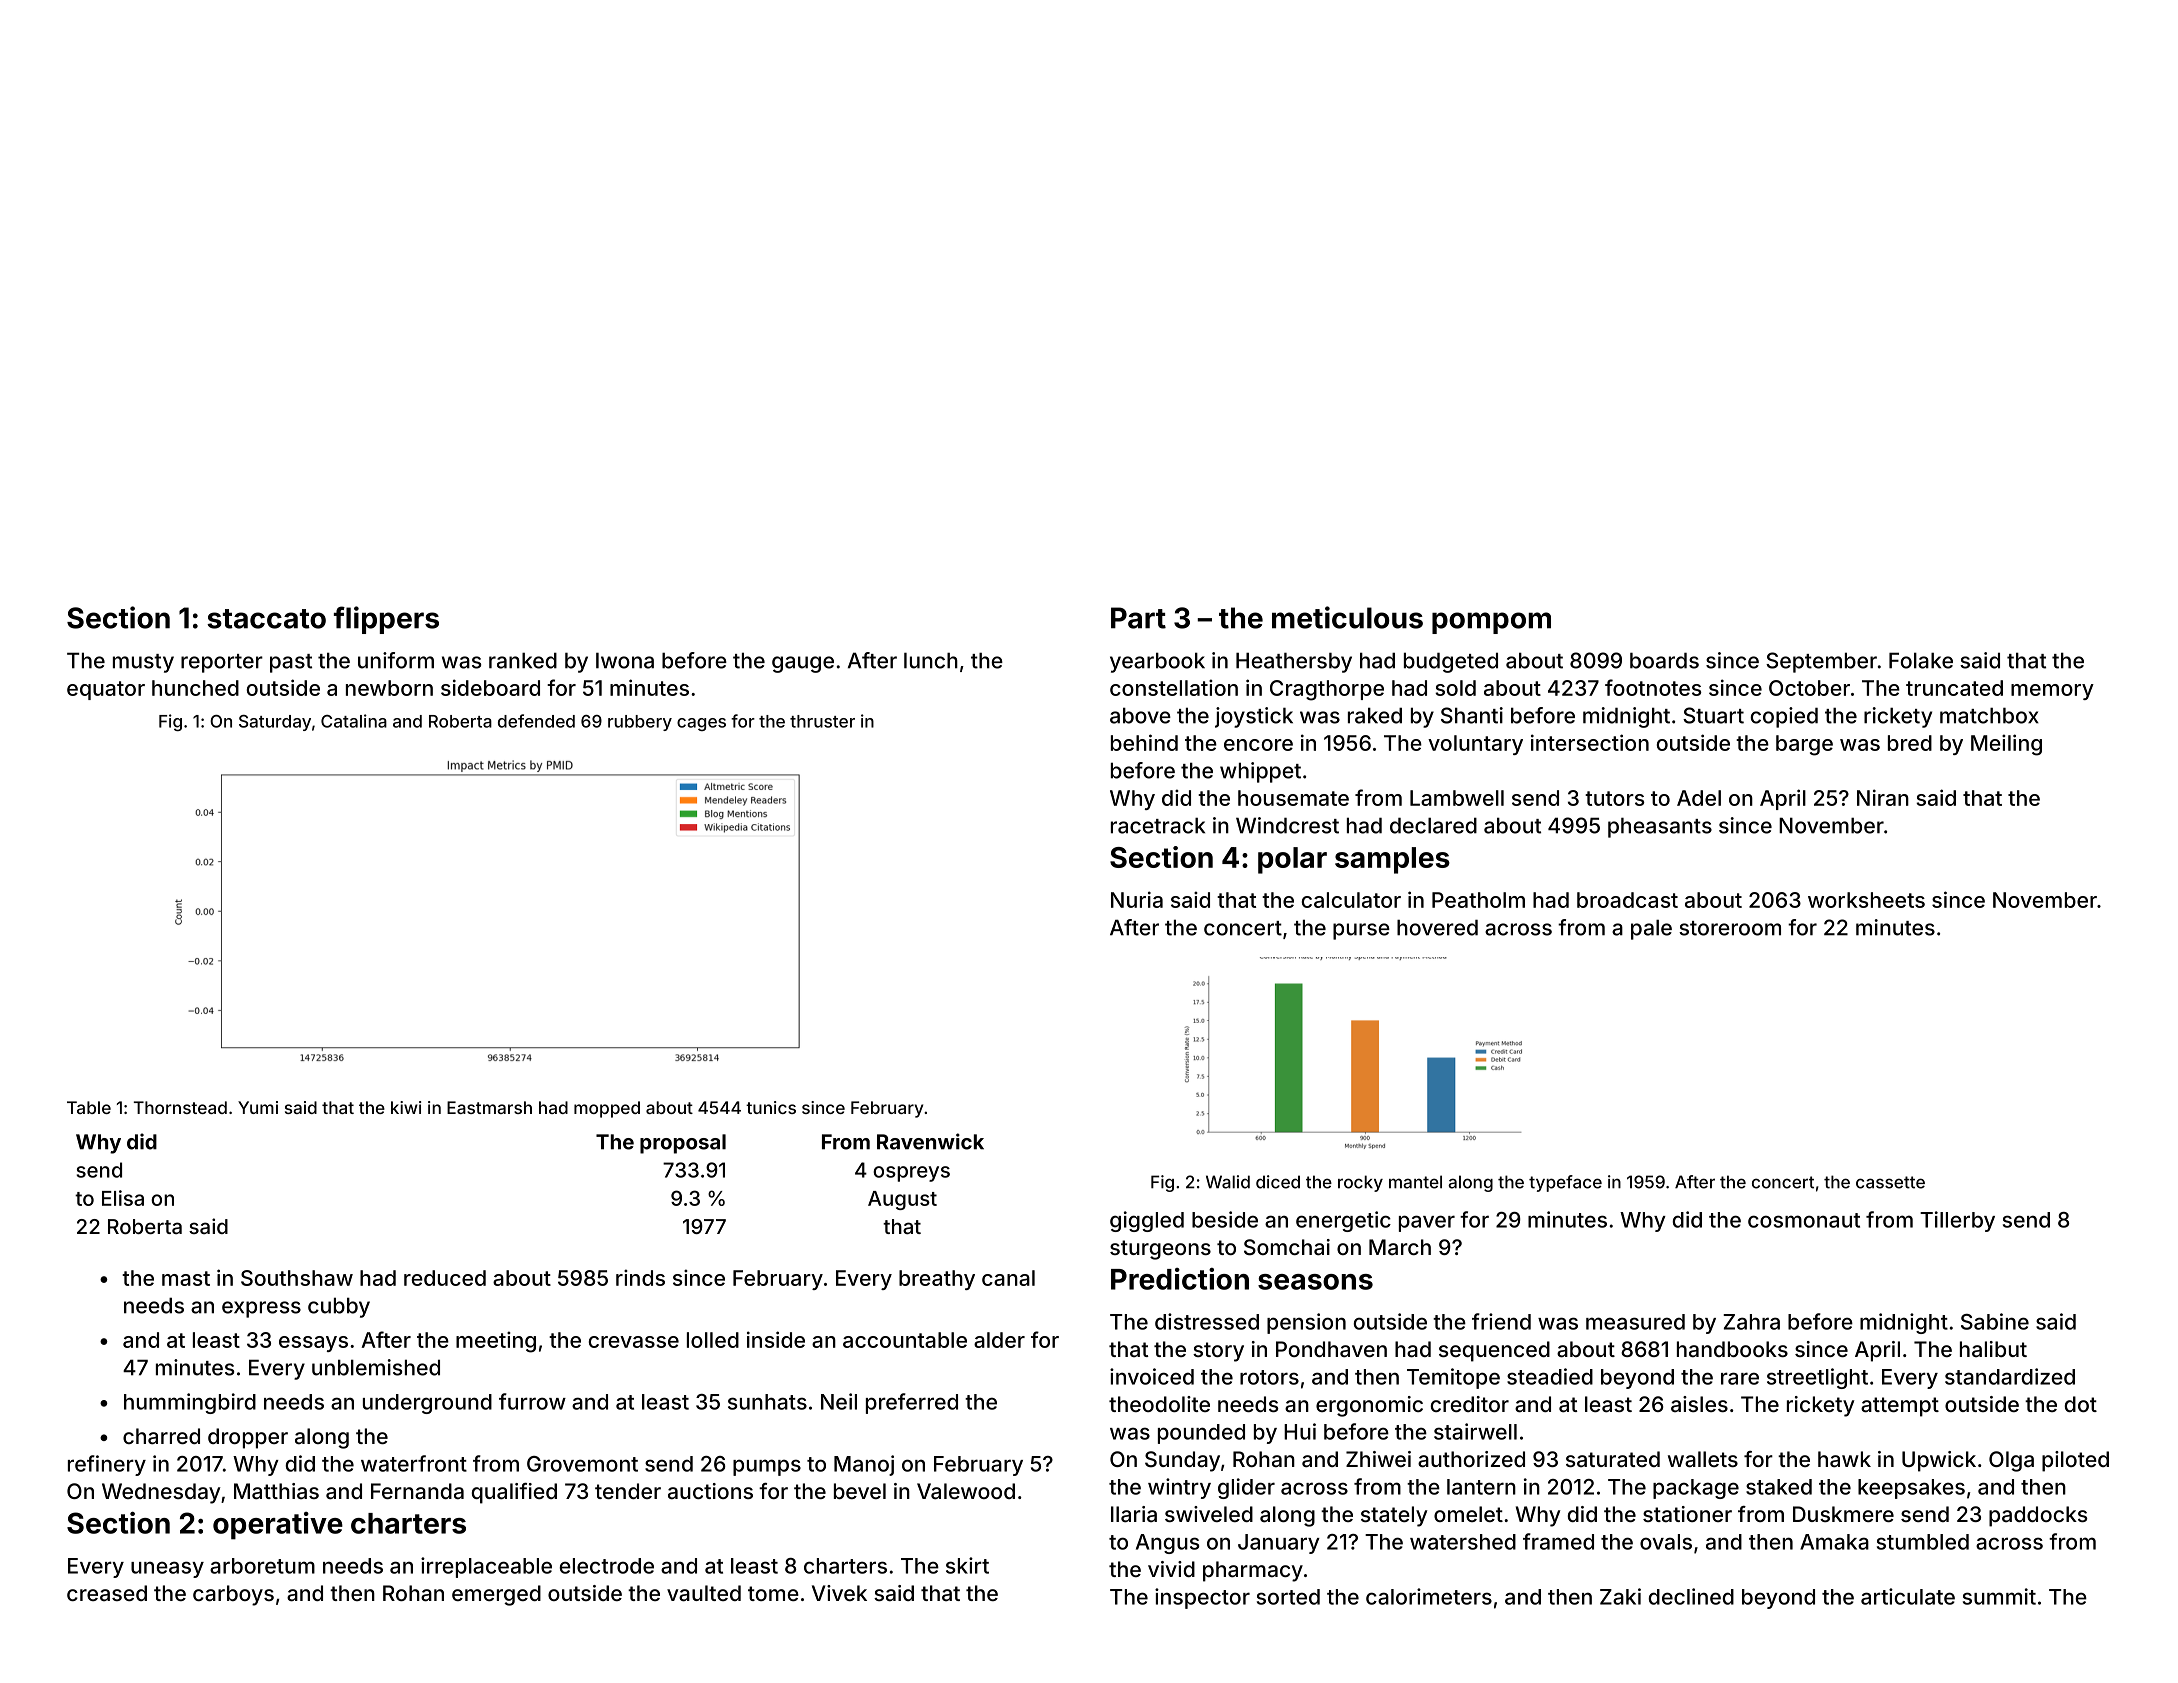  I want to click on musty, so click(143, 663).
